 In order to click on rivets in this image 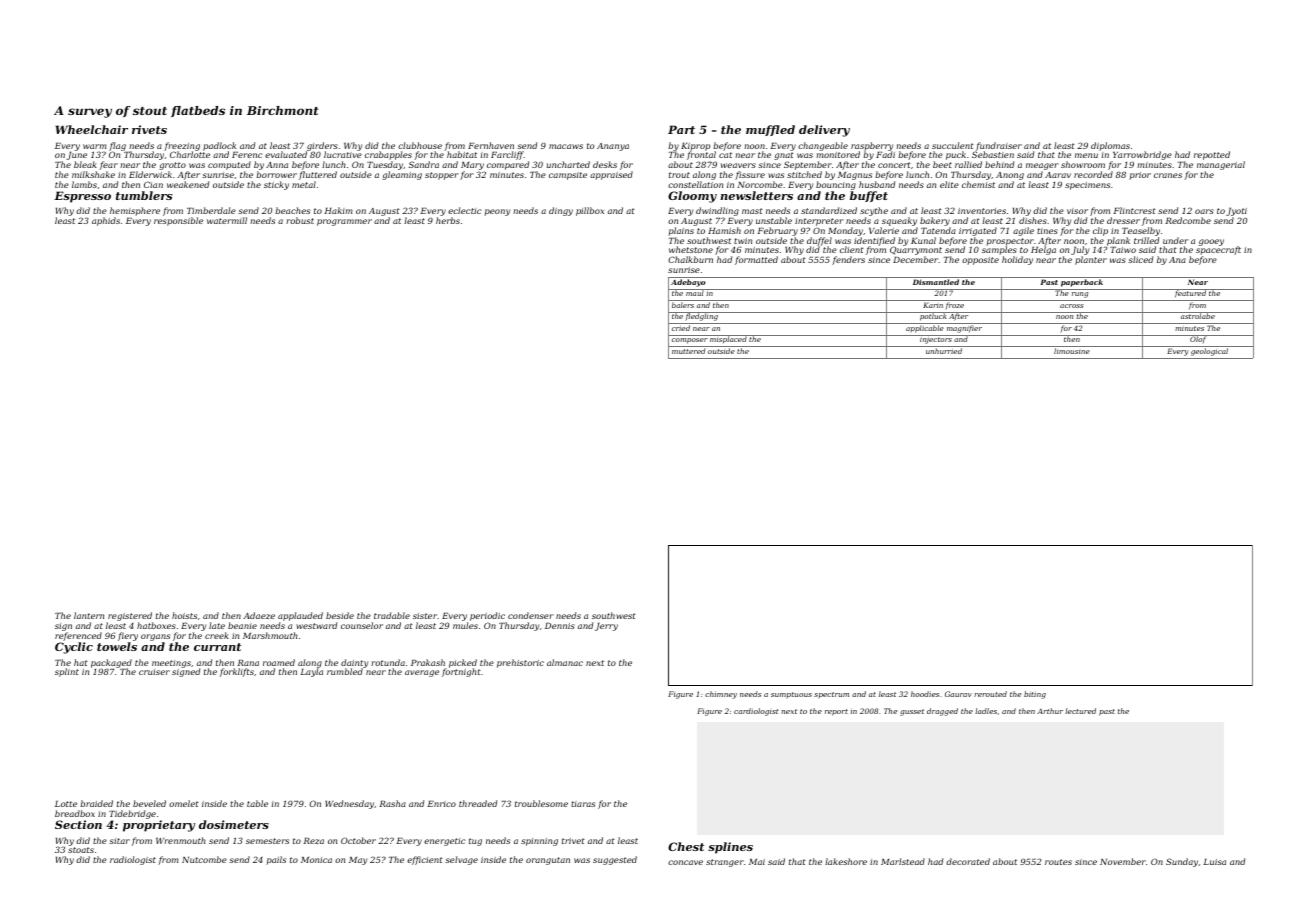, I will do `click(149, 129)`.
